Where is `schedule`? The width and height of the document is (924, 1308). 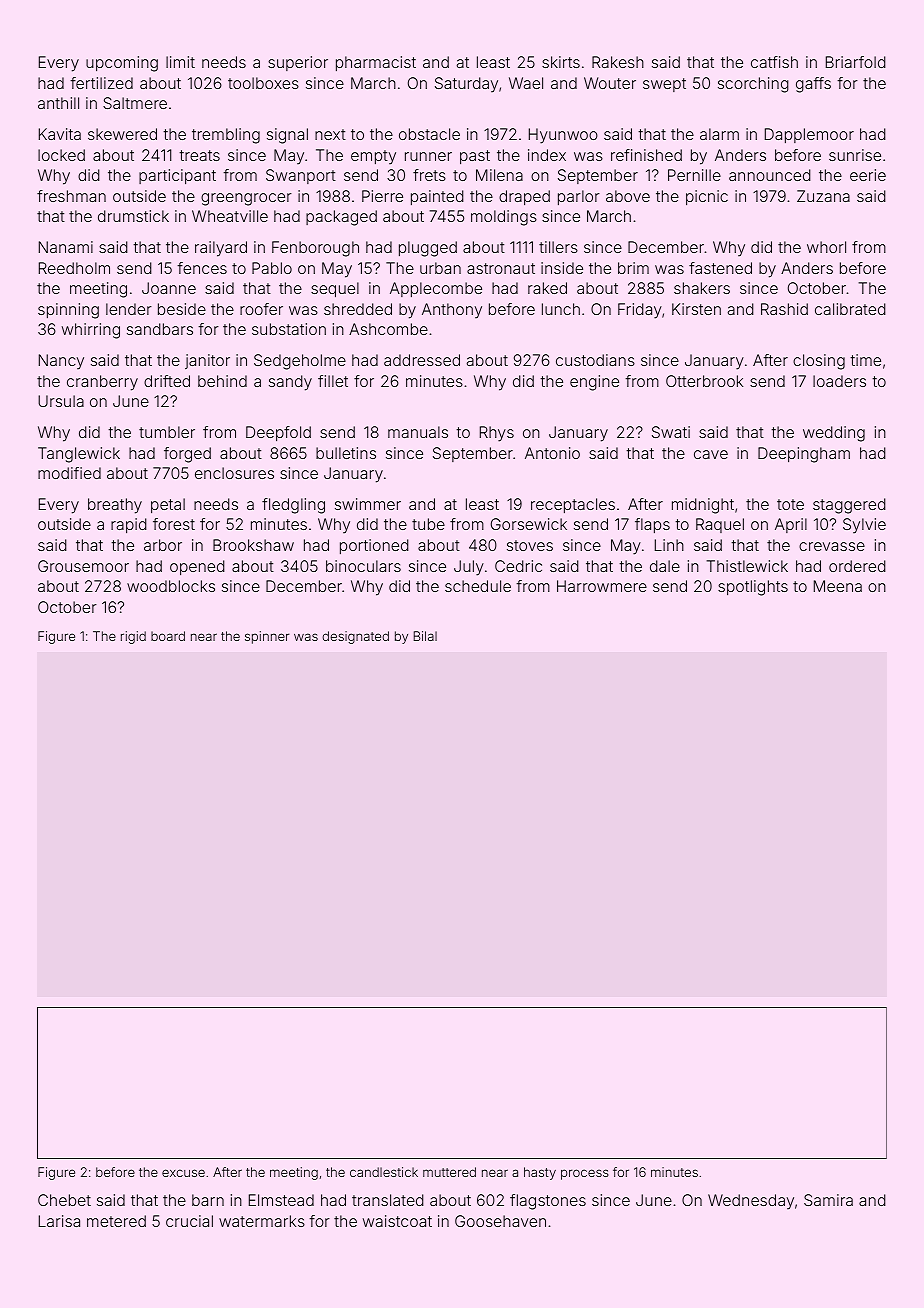
schedule is located at coordinates (478, 586).
